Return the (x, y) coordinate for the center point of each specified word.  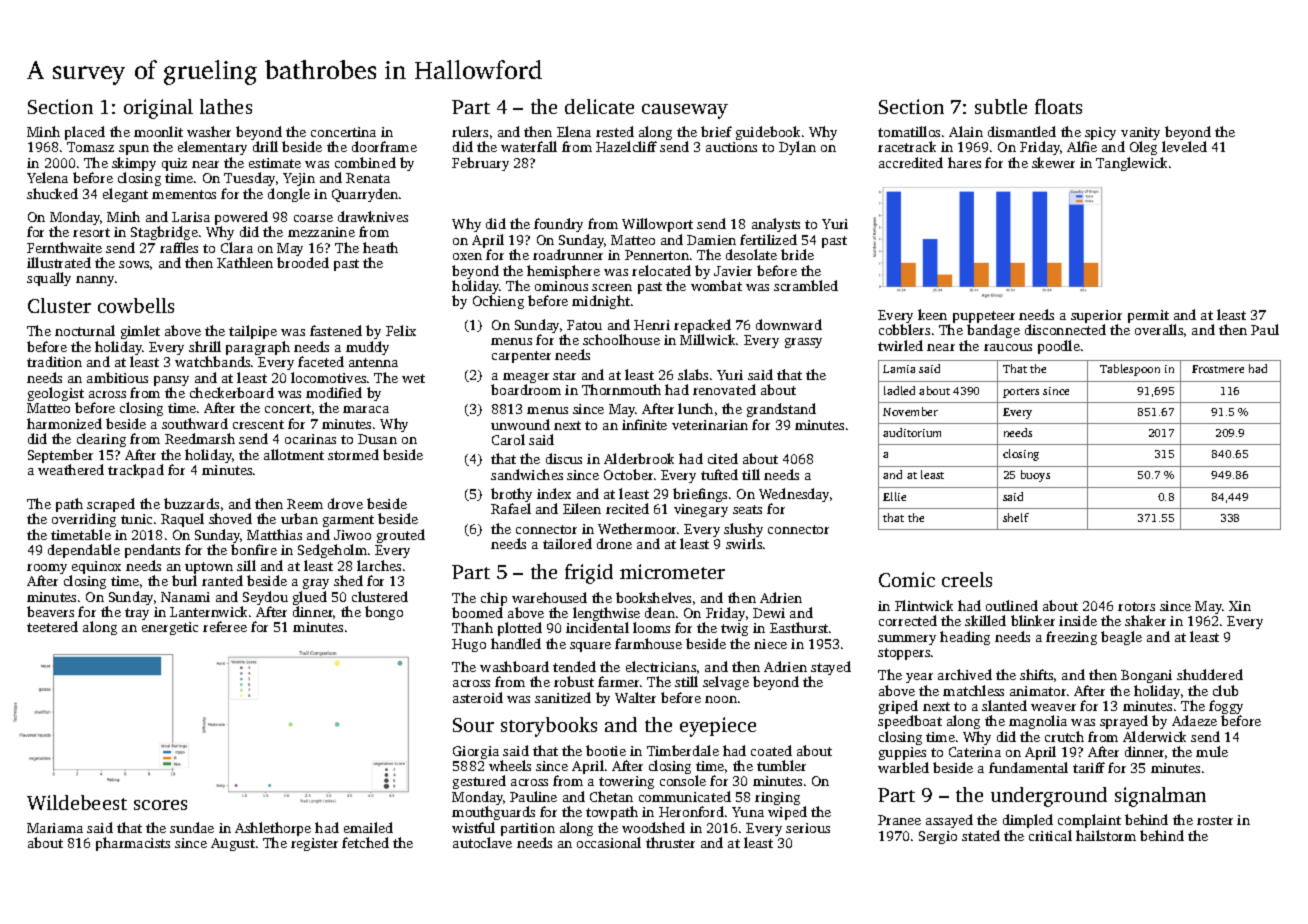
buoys (1035, 476)
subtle (1001, 106)
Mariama (55, 828)
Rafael (511, 509)
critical (1050, 835)
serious (808, 828)
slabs (693, 374)
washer (209, 131)
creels (967, 579)
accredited (911, 162)
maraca (366, 409)
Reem (305, 504)
